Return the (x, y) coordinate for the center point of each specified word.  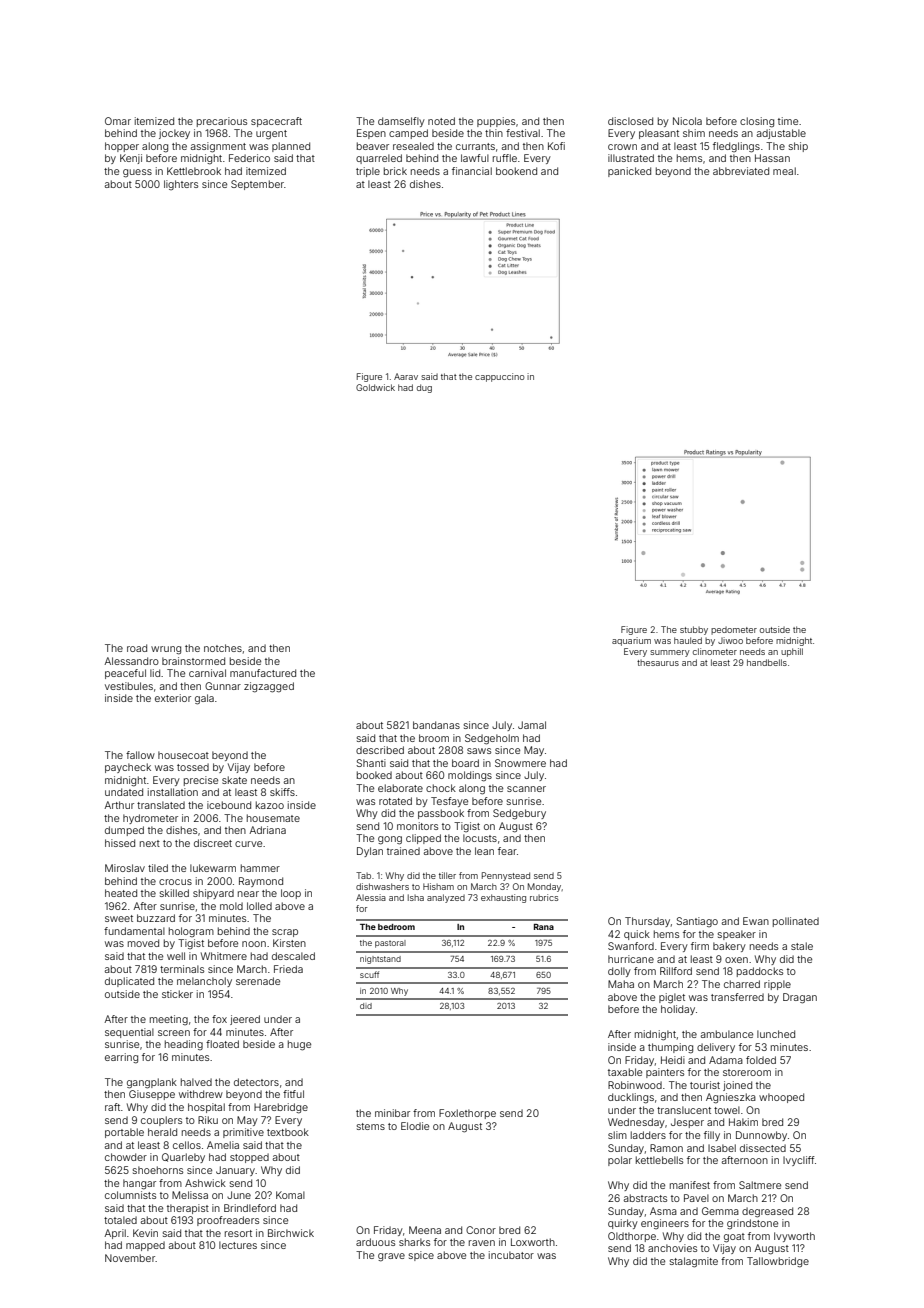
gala (204, 699)
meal (784, 171)
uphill (792, 652)
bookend (516, 171)
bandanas (436, 725)
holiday (678, 1010)
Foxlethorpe (467, 1114)
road (137, 648)
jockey (174, 134)
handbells (767, 662)
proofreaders (228, 1221)
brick (395, 171)
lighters (181, 185)
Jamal (532, 725)
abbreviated (741, 171)
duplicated (129, 982)
